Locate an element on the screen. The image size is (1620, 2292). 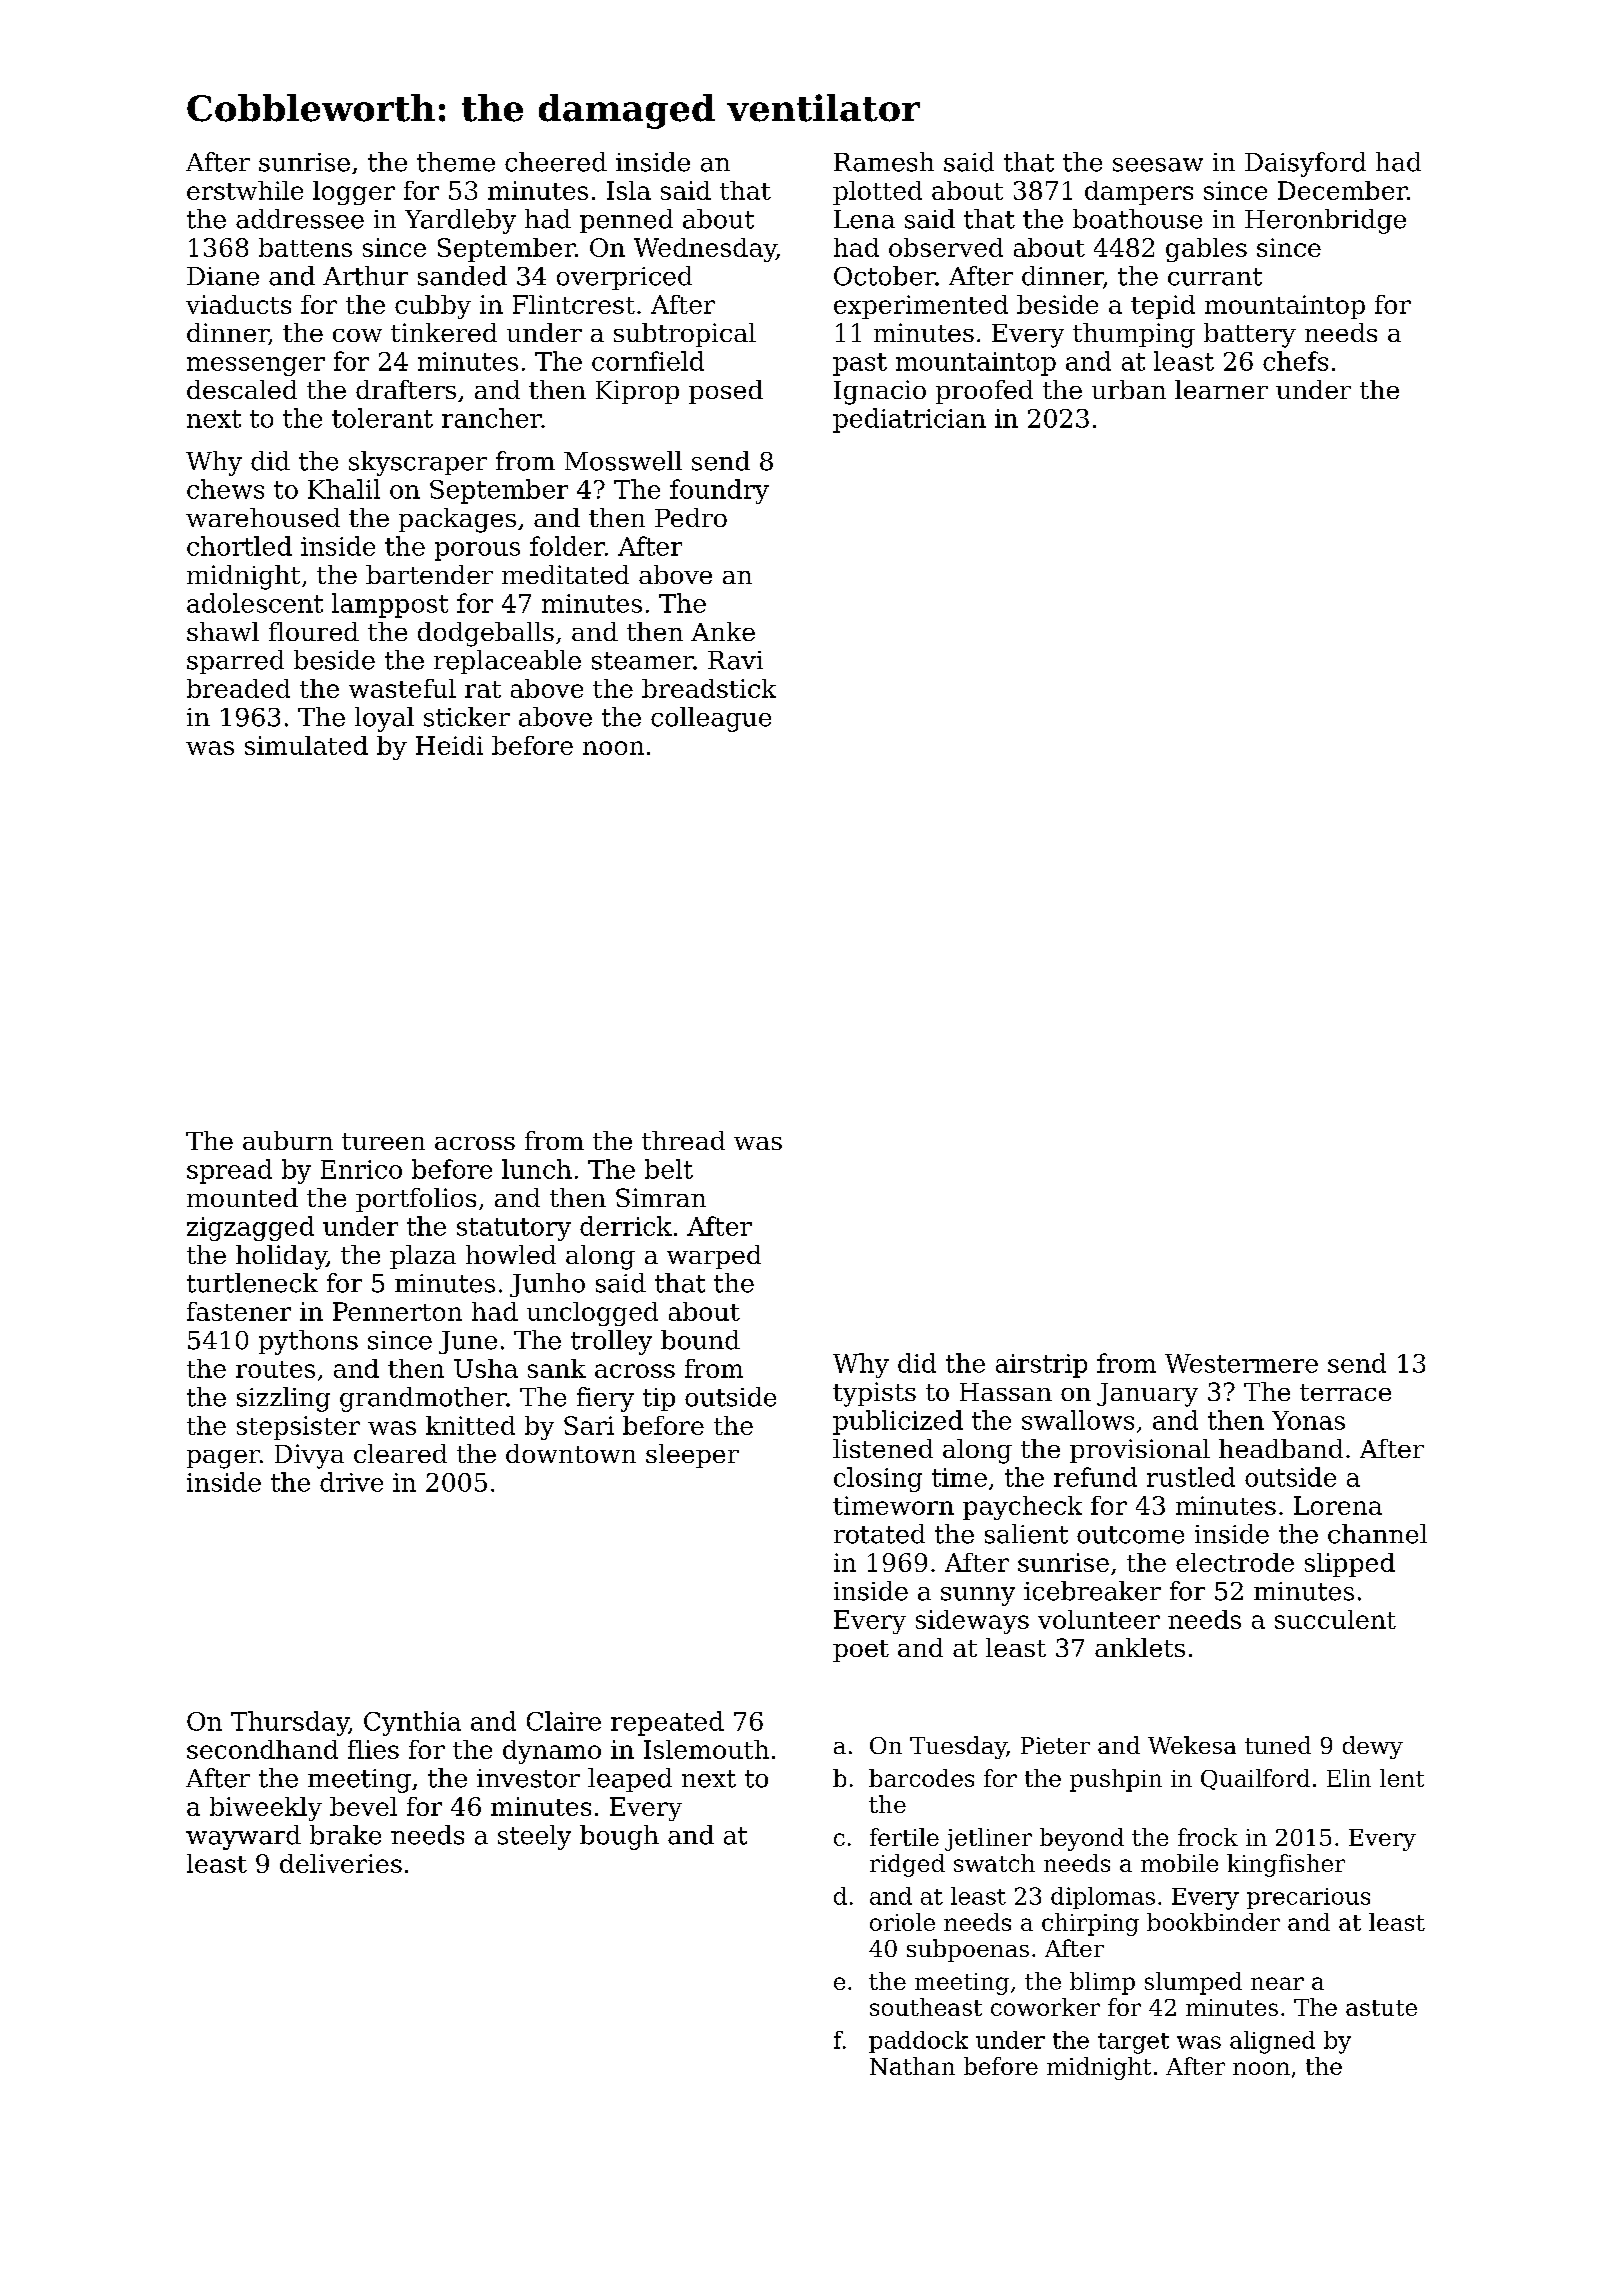
deliveries is located at coordinates (341, 1863).
